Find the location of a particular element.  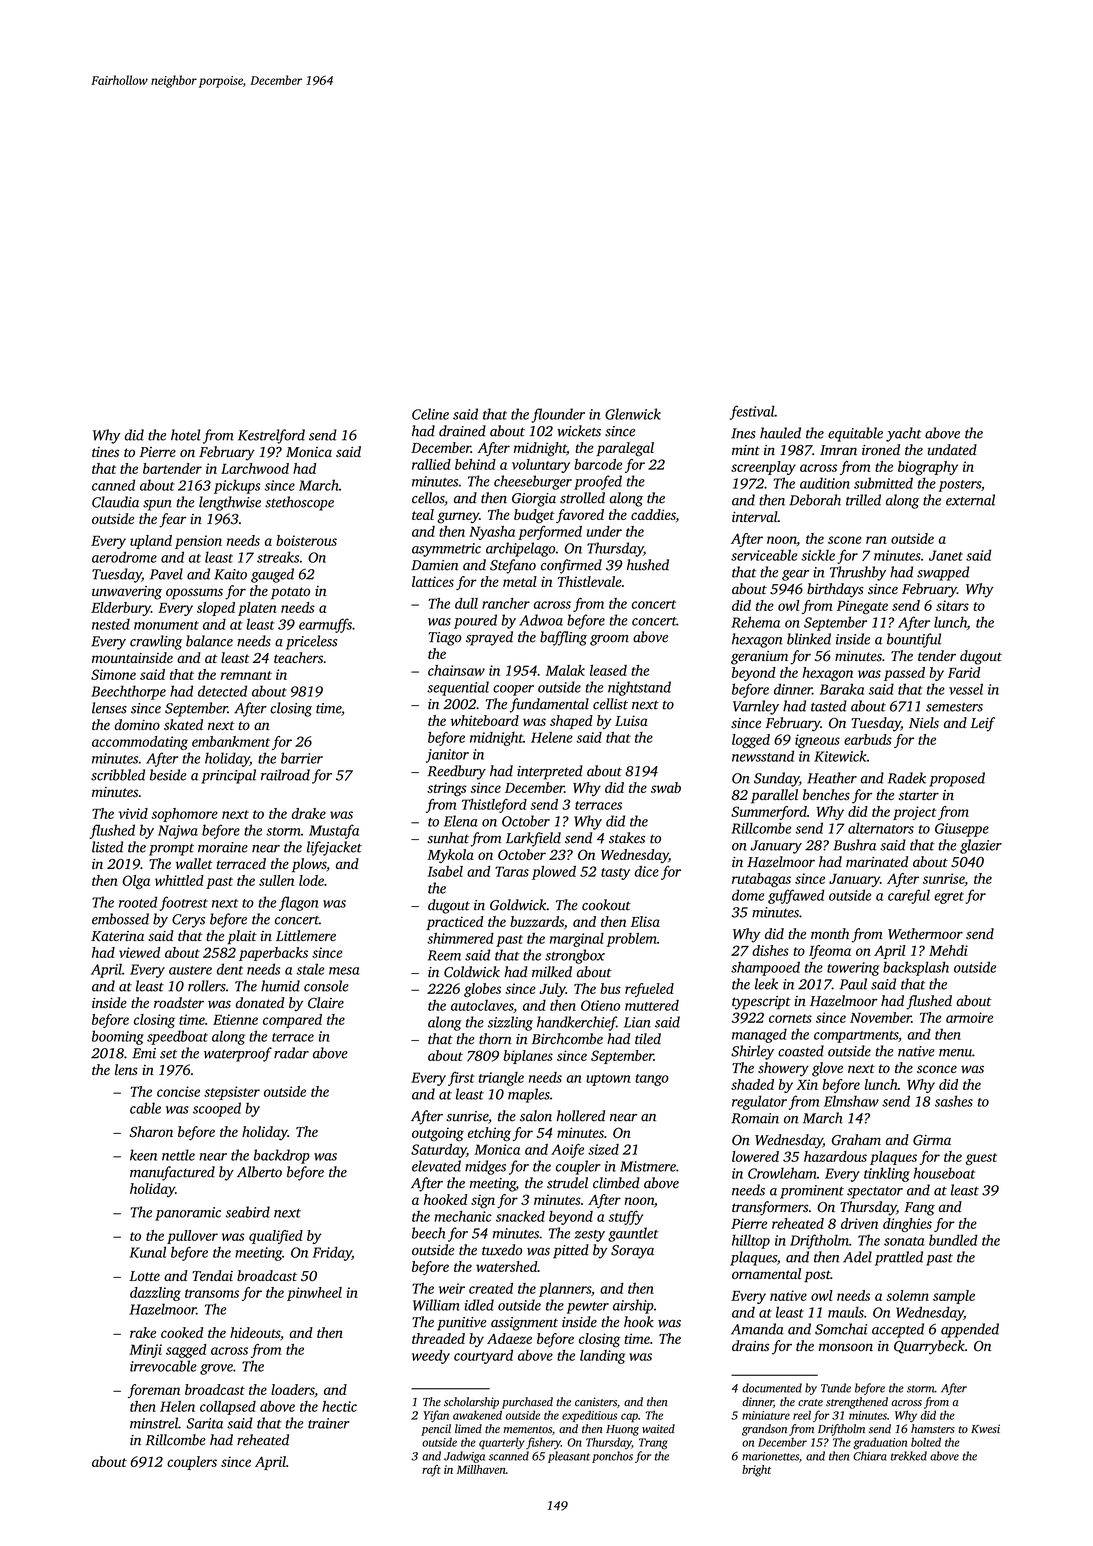

Amanda is located at coordinates (757, 1329).
